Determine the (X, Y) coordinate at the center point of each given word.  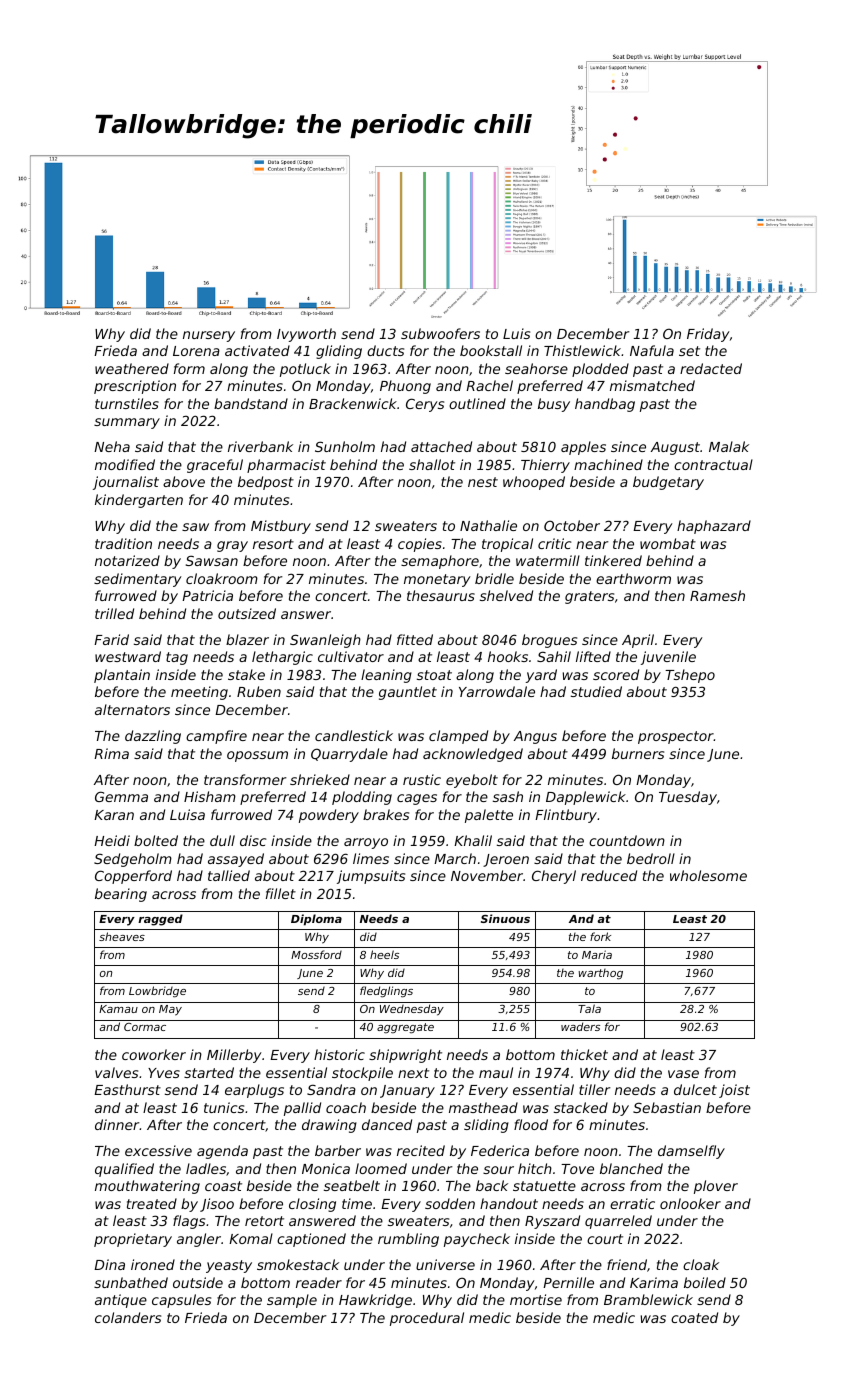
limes (371, 858)
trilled (114, 613)
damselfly (691, 1152)
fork (600, 936)
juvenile (668, 658)
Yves (164, 1073)
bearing (121, 895)
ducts (385, 350)
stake (246, 674)
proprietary (133, 1240)
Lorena (196, 351)
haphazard (714, 527)
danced (387, 1124)
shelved (506, 595)
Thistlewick (583, 350)
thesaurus (441, 595)
